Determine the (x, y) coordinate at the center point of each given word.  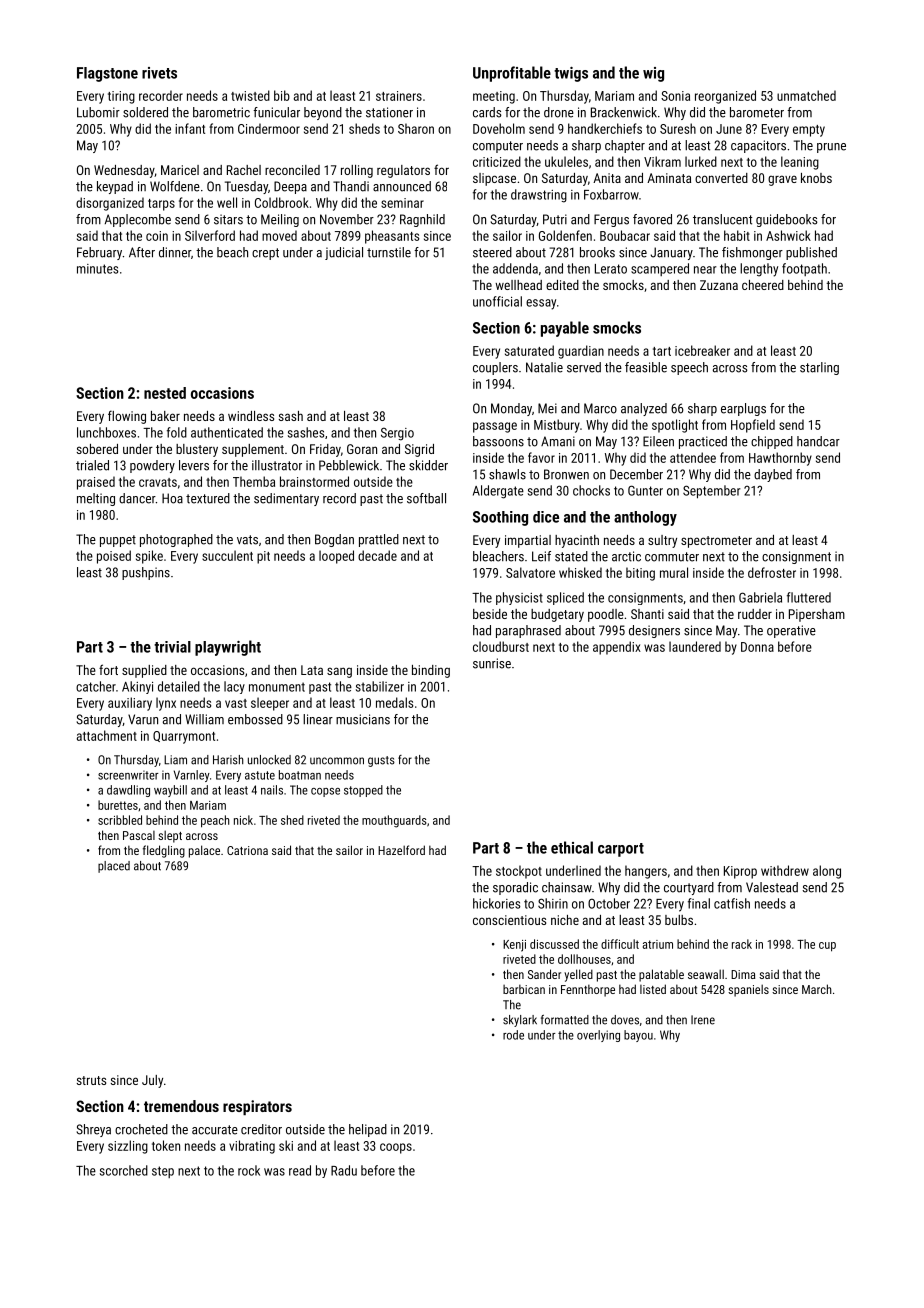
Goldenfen (565, 235)
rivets (159, 73)
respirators (257, 1107)
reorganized (725, 97)
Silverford (210, 235)
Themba (254, 481)
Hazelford (401, 850)
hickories (497, 903)
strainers (399, 96)
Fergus (611, 220)
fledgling (164, 851)
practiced (703, 442)
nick (243, 820)
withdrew (785, 870)
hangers (646, 872)
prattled (379, 540)
